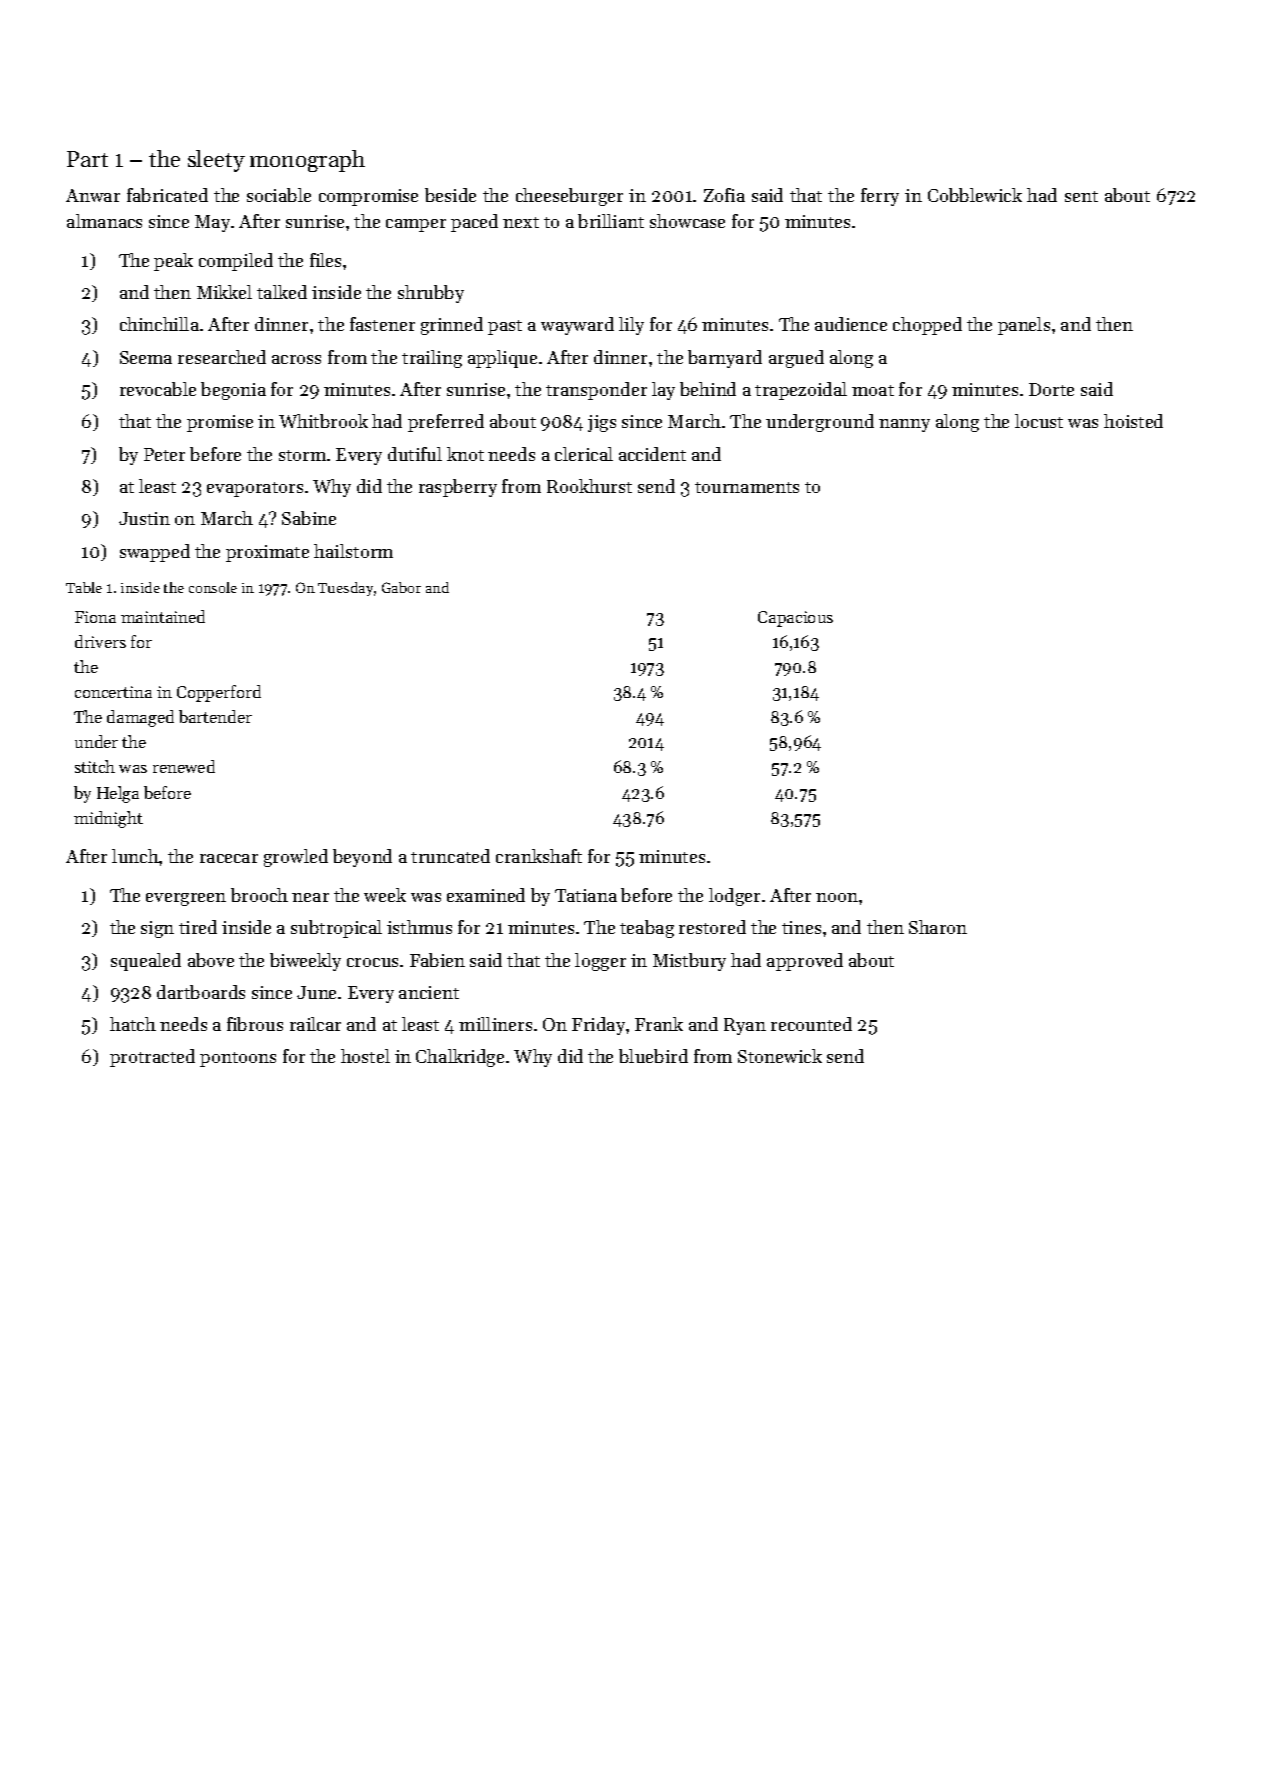 The height and width of the screenshot is (1788, 1264). What do you see at coordinates (724, 195) in the screenshot?
I see `Zofia` at bounding box center [724, 195].
